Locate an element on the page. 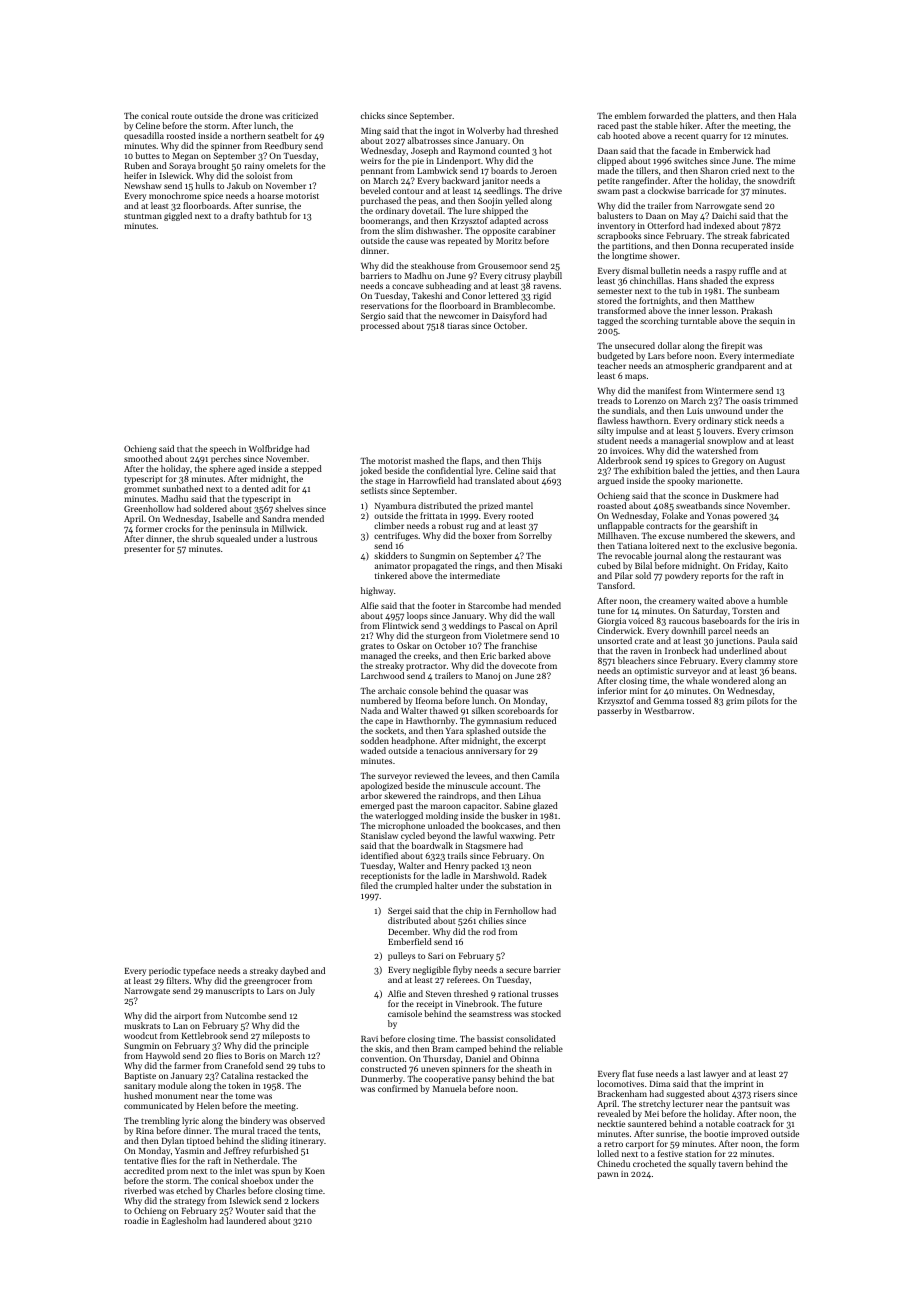 The height and width of the page is (1308, 924). periodic is located at coordinates (165, 971).
